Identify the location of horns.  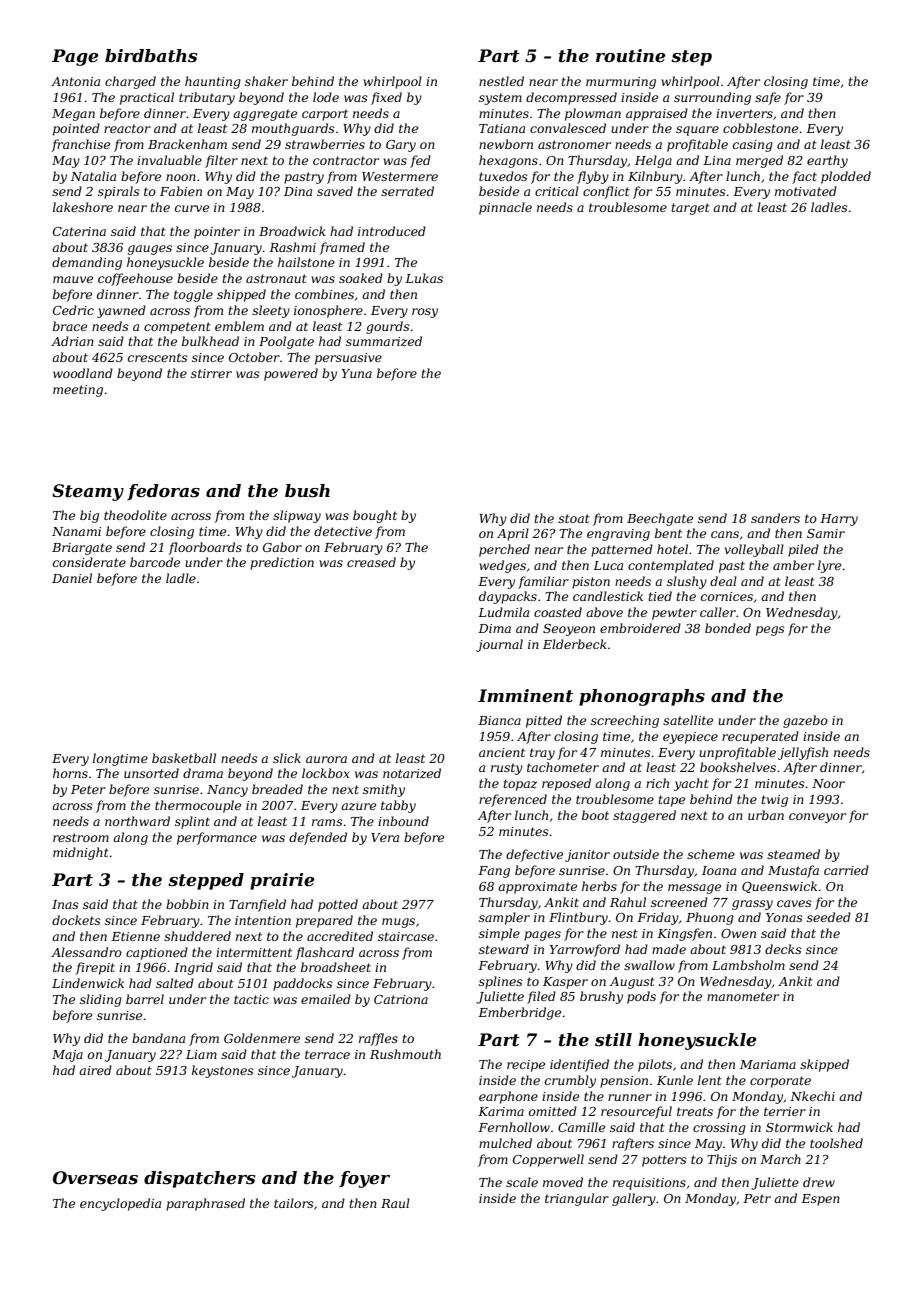
(70, 773).
